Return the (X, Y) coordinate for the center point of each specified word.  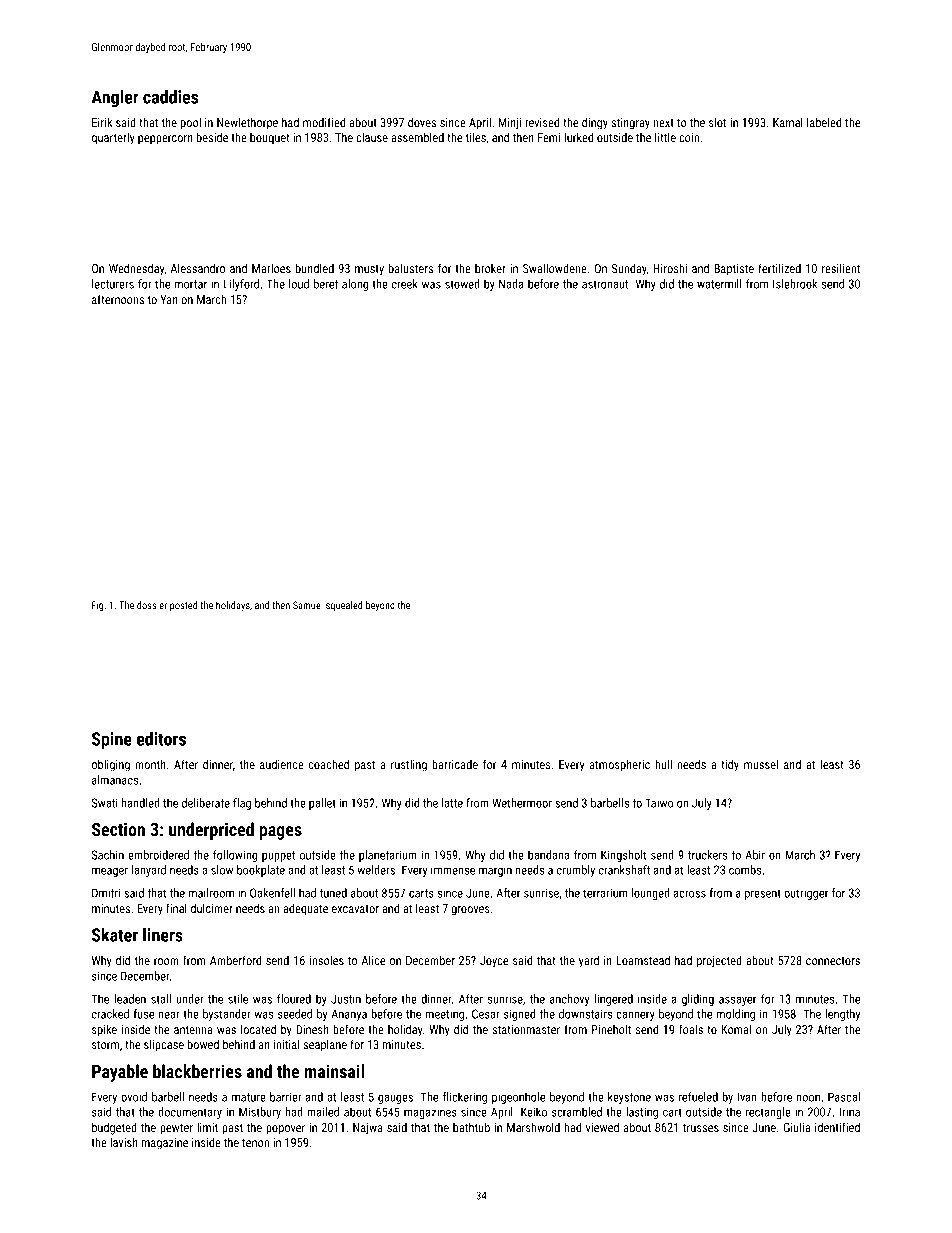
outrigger (806, 894)
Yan (169, 299)
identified (837, 1127)
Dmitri (106, 893)
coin (689, 137)
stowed (462, 284)
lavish (124, 1142)
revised (542, 122)
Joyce (494, 962)
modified (324, 122)
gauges (395, 1099)
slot (717, 122)
